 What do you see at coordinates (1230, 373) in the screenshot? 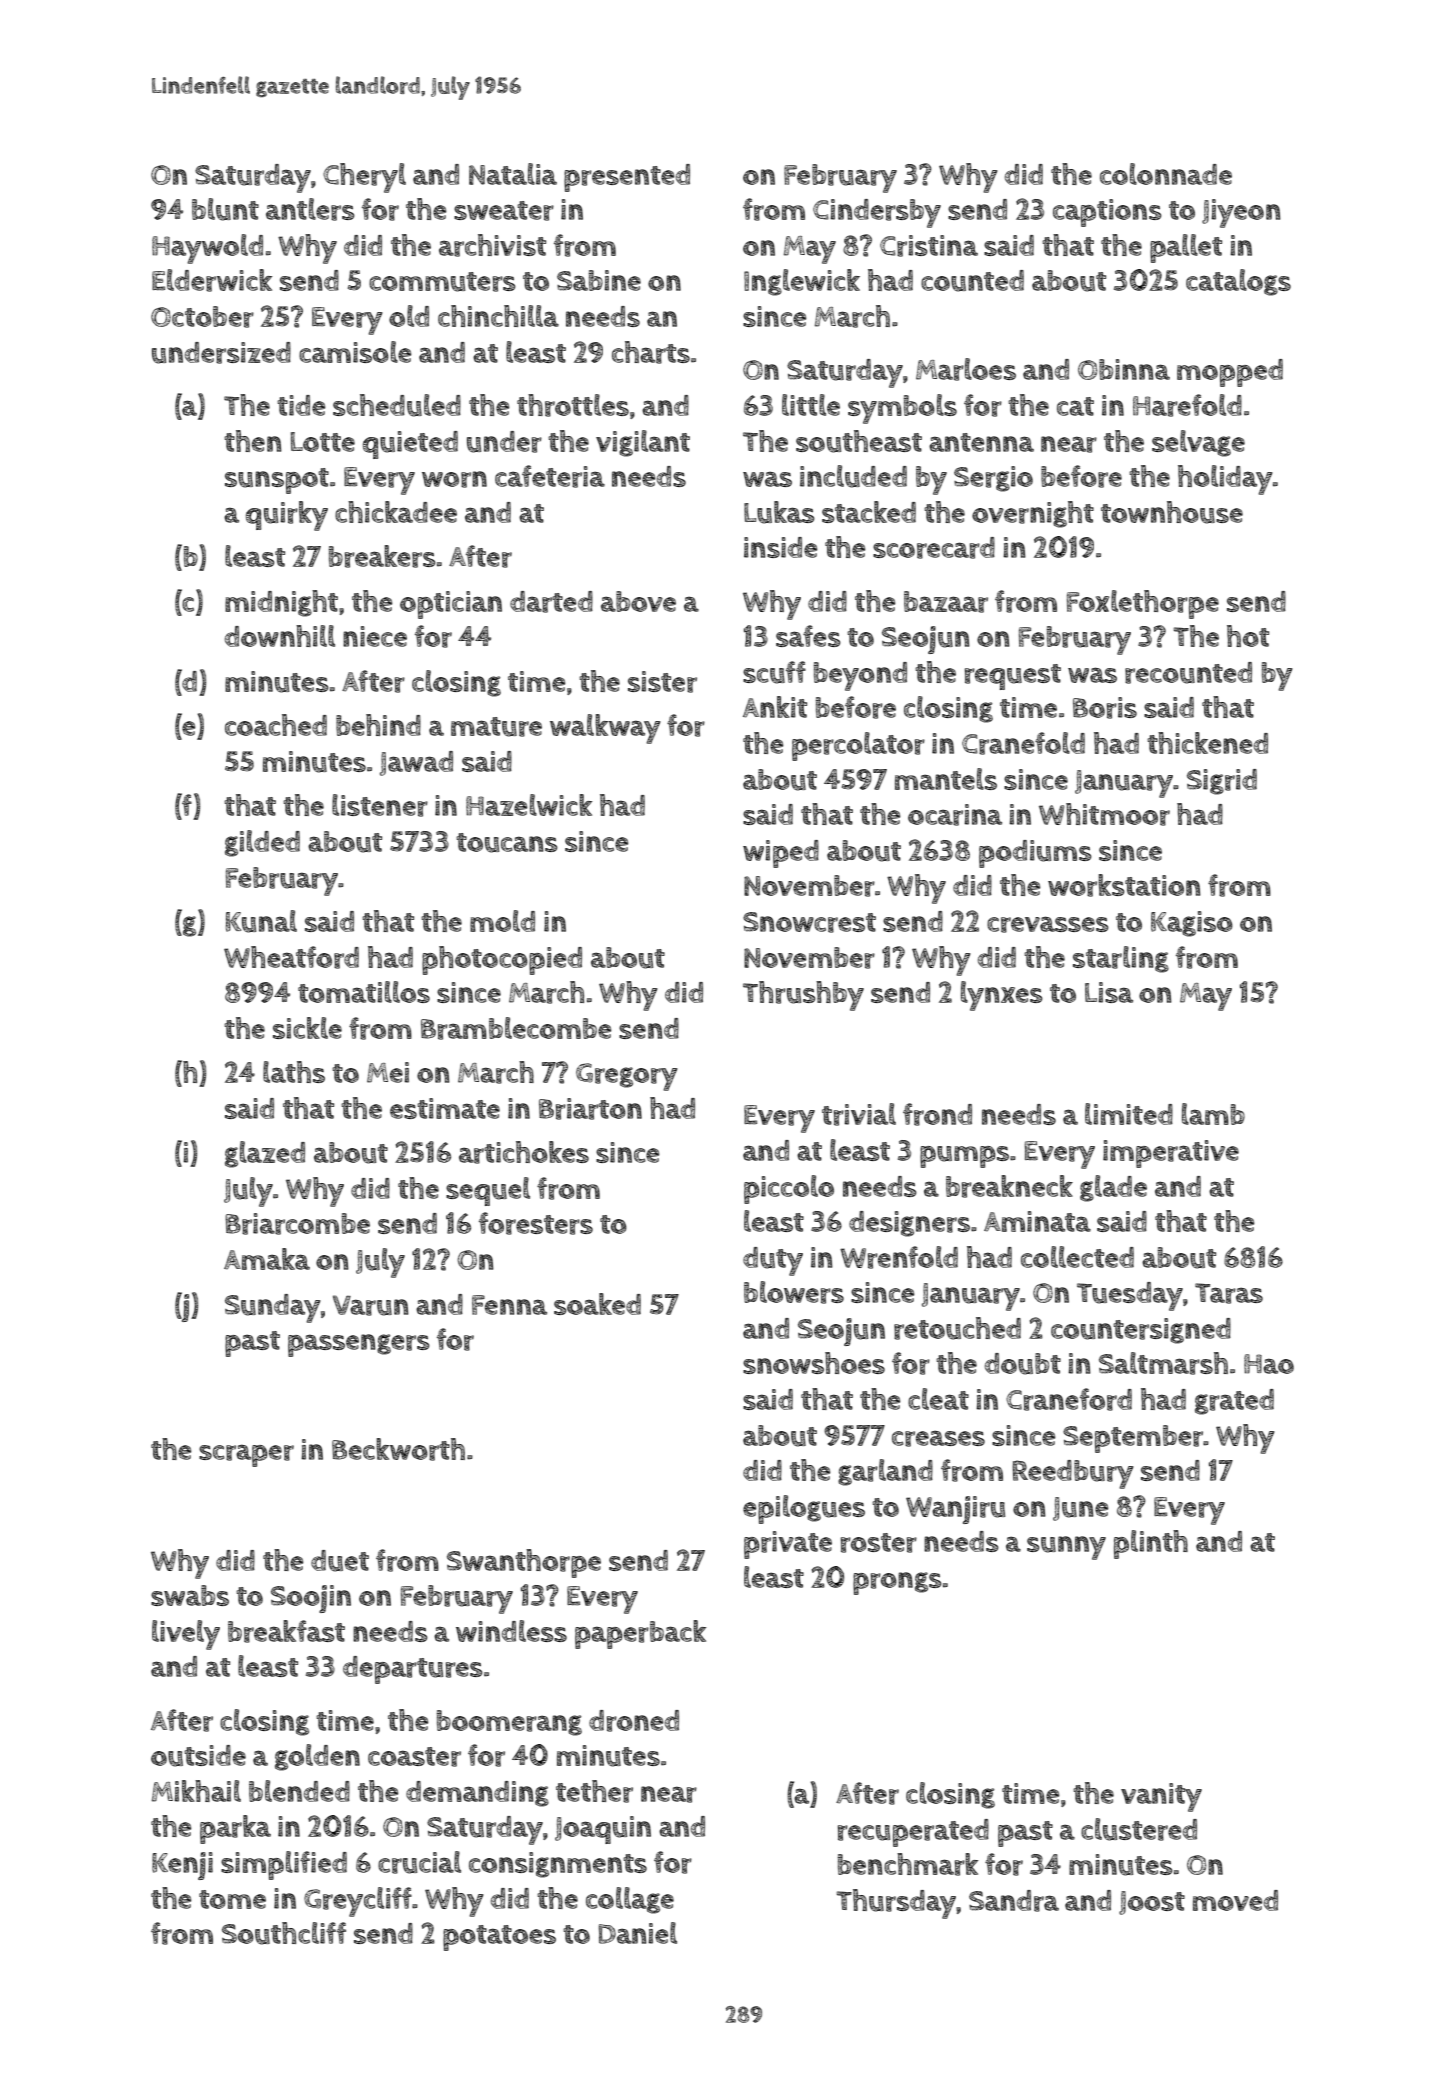
I see `mopped` at bounding box center [1230, 373].
